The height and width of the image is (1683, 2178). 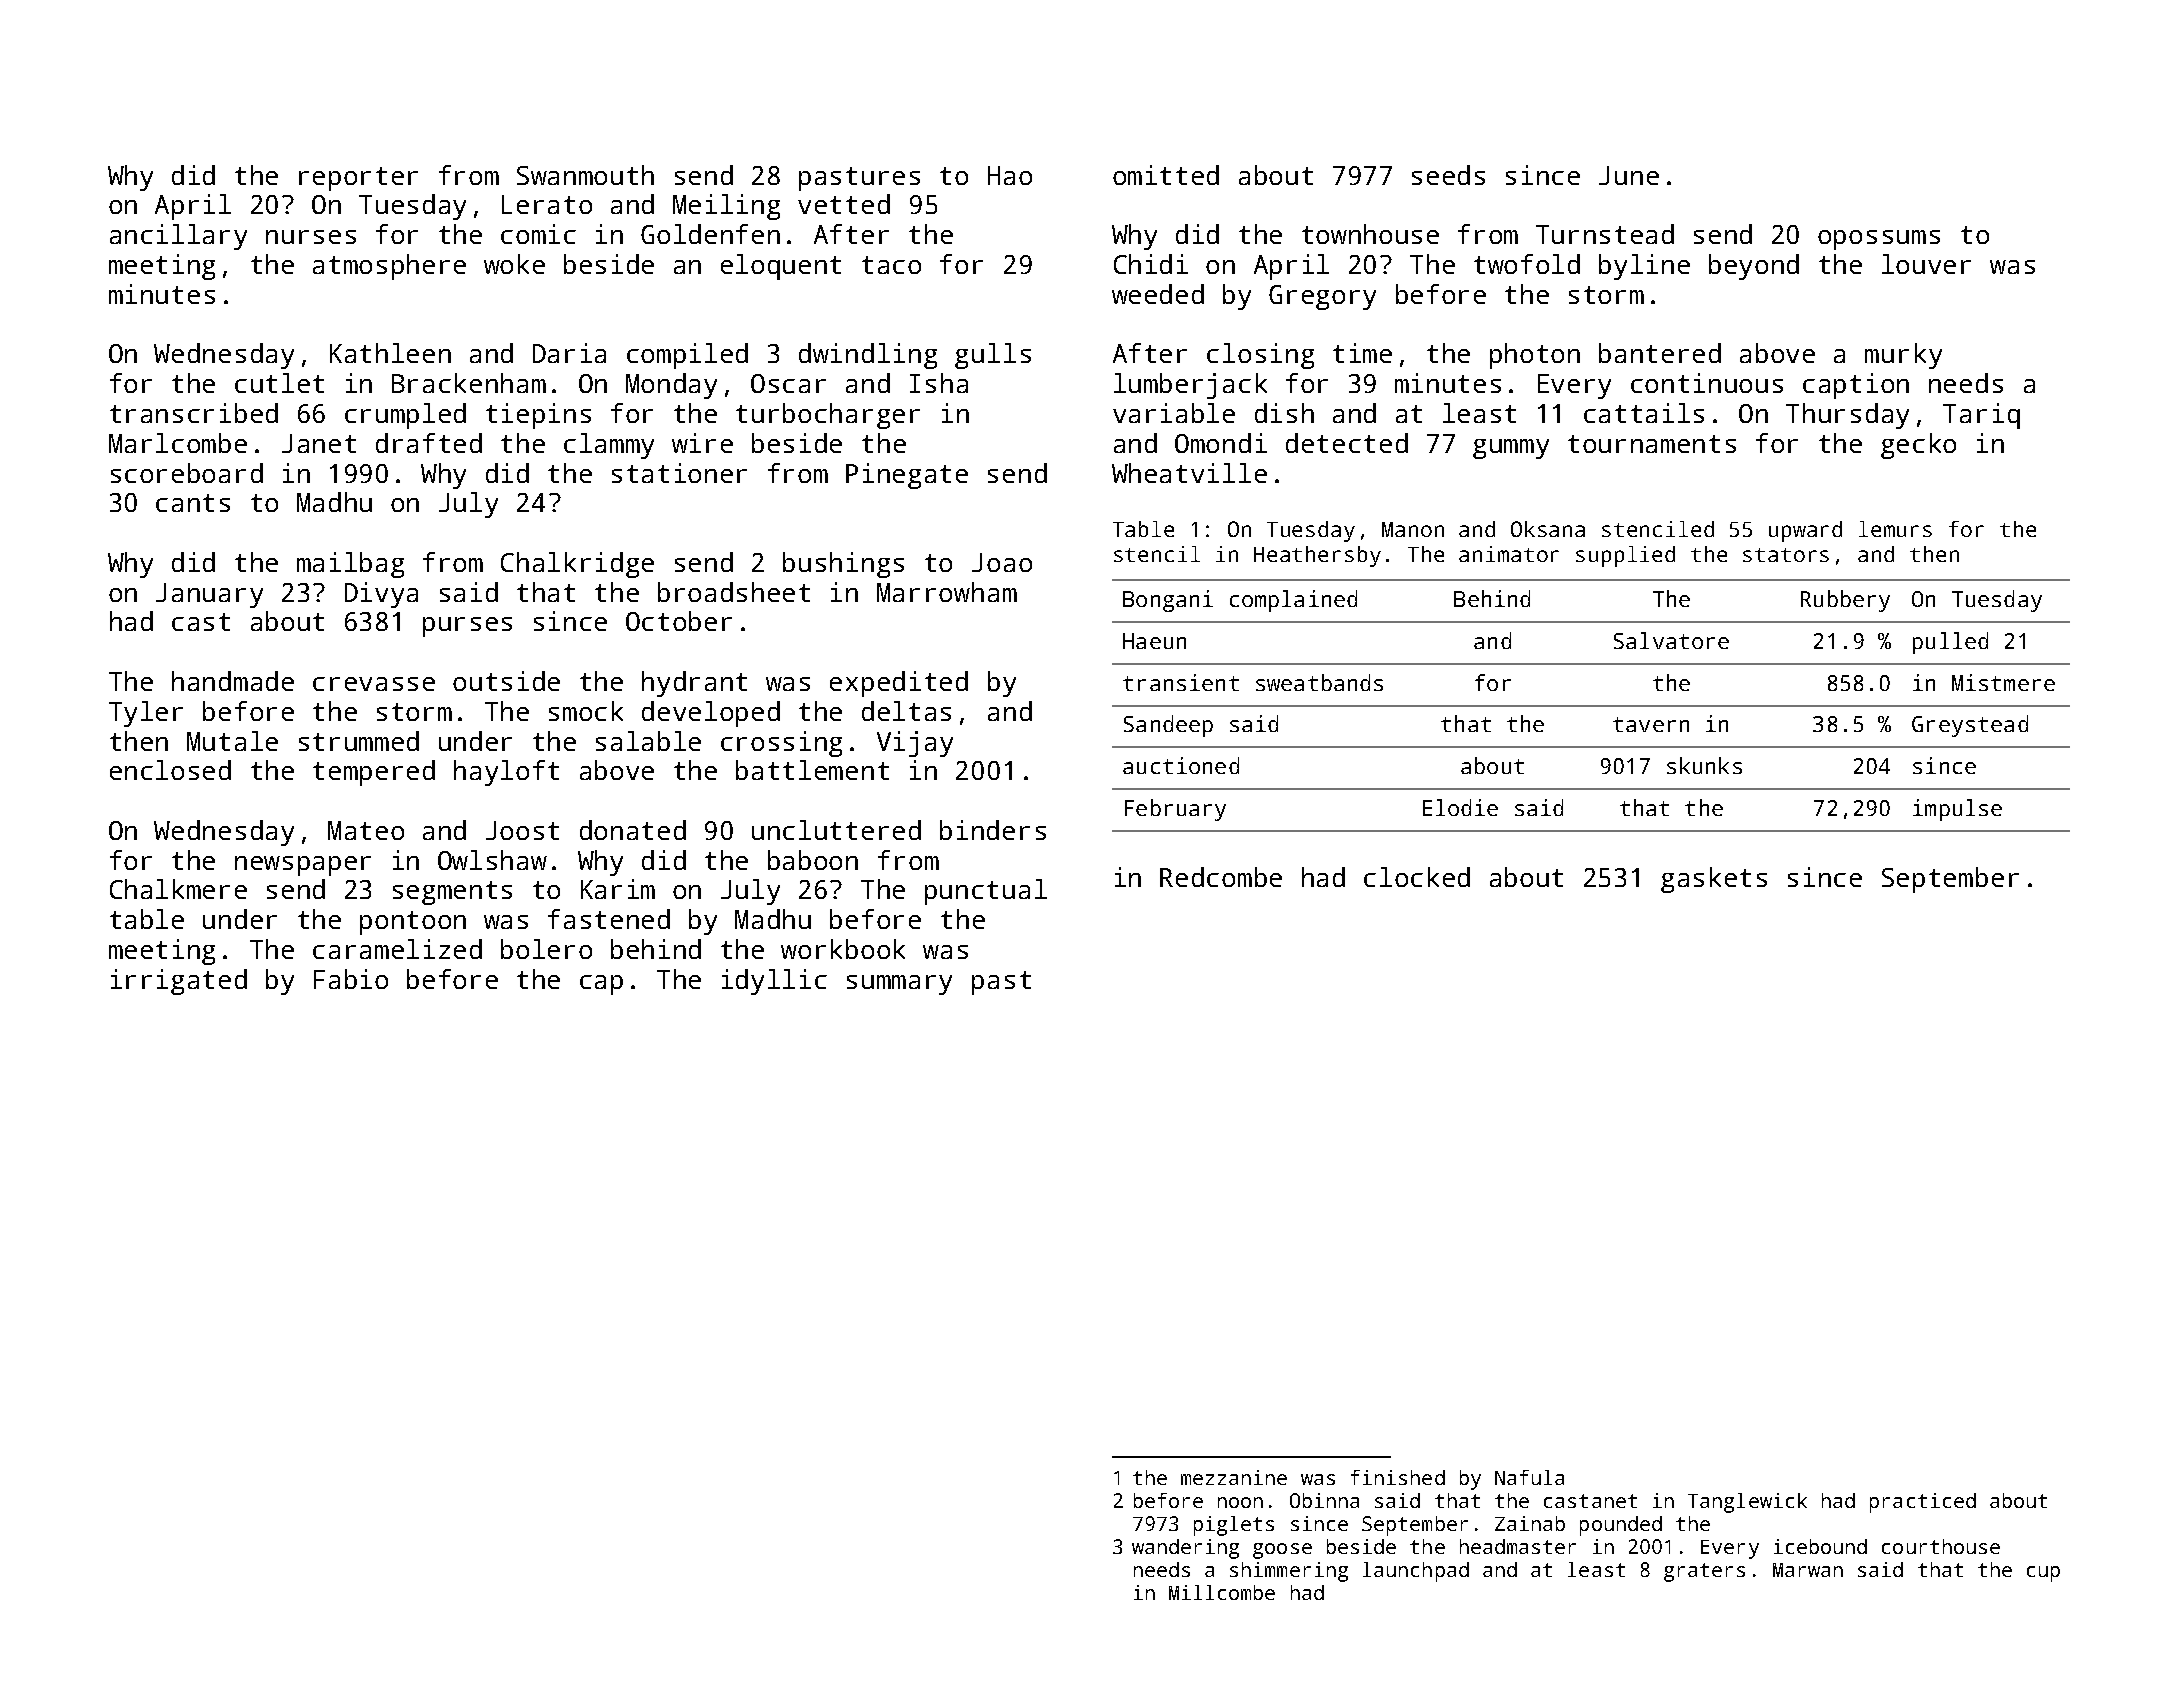 I want to click on detected, so click(x=1347, y=443).
